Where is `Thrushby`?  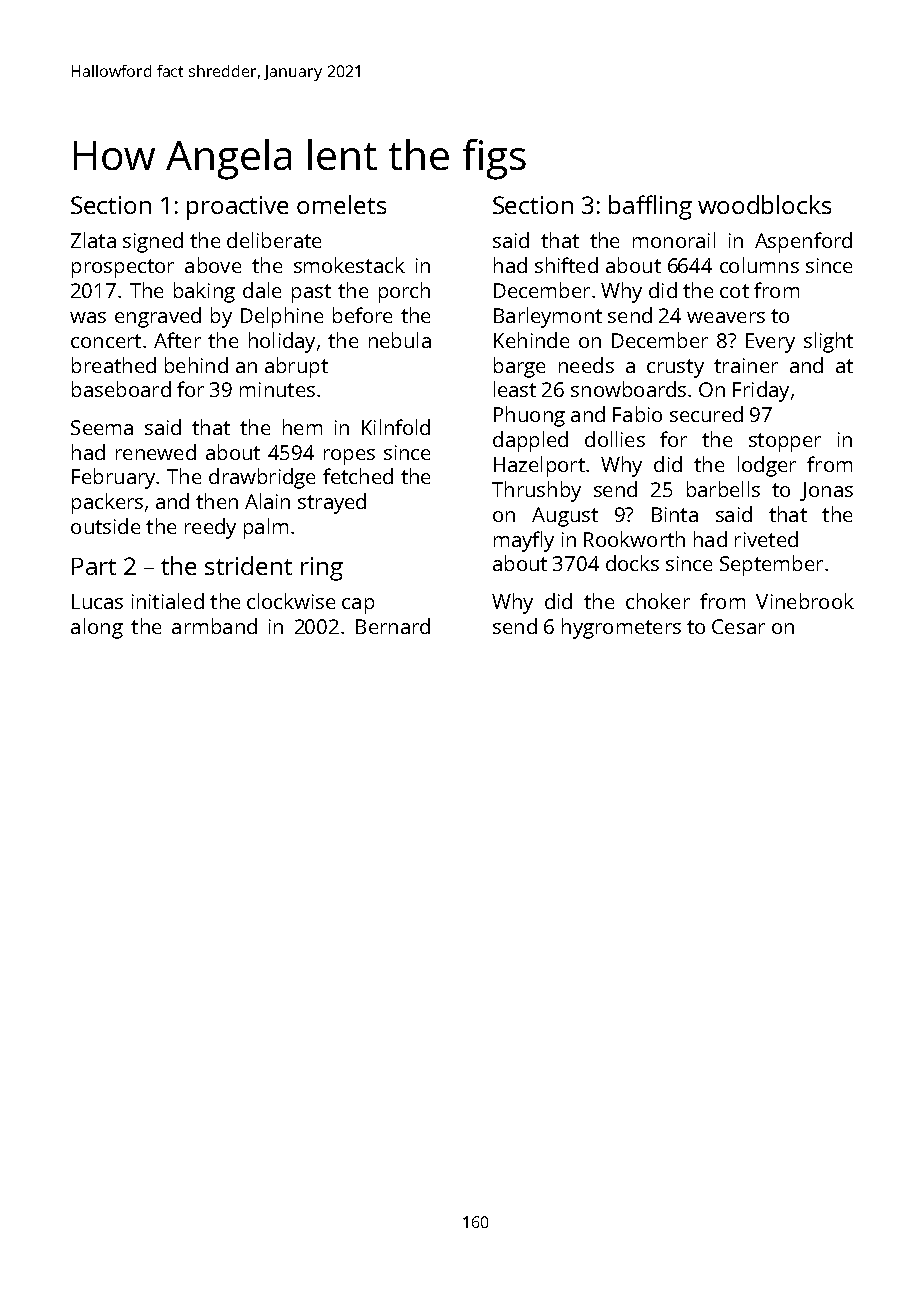 Thrushby is located at coordinates (536, 491).
